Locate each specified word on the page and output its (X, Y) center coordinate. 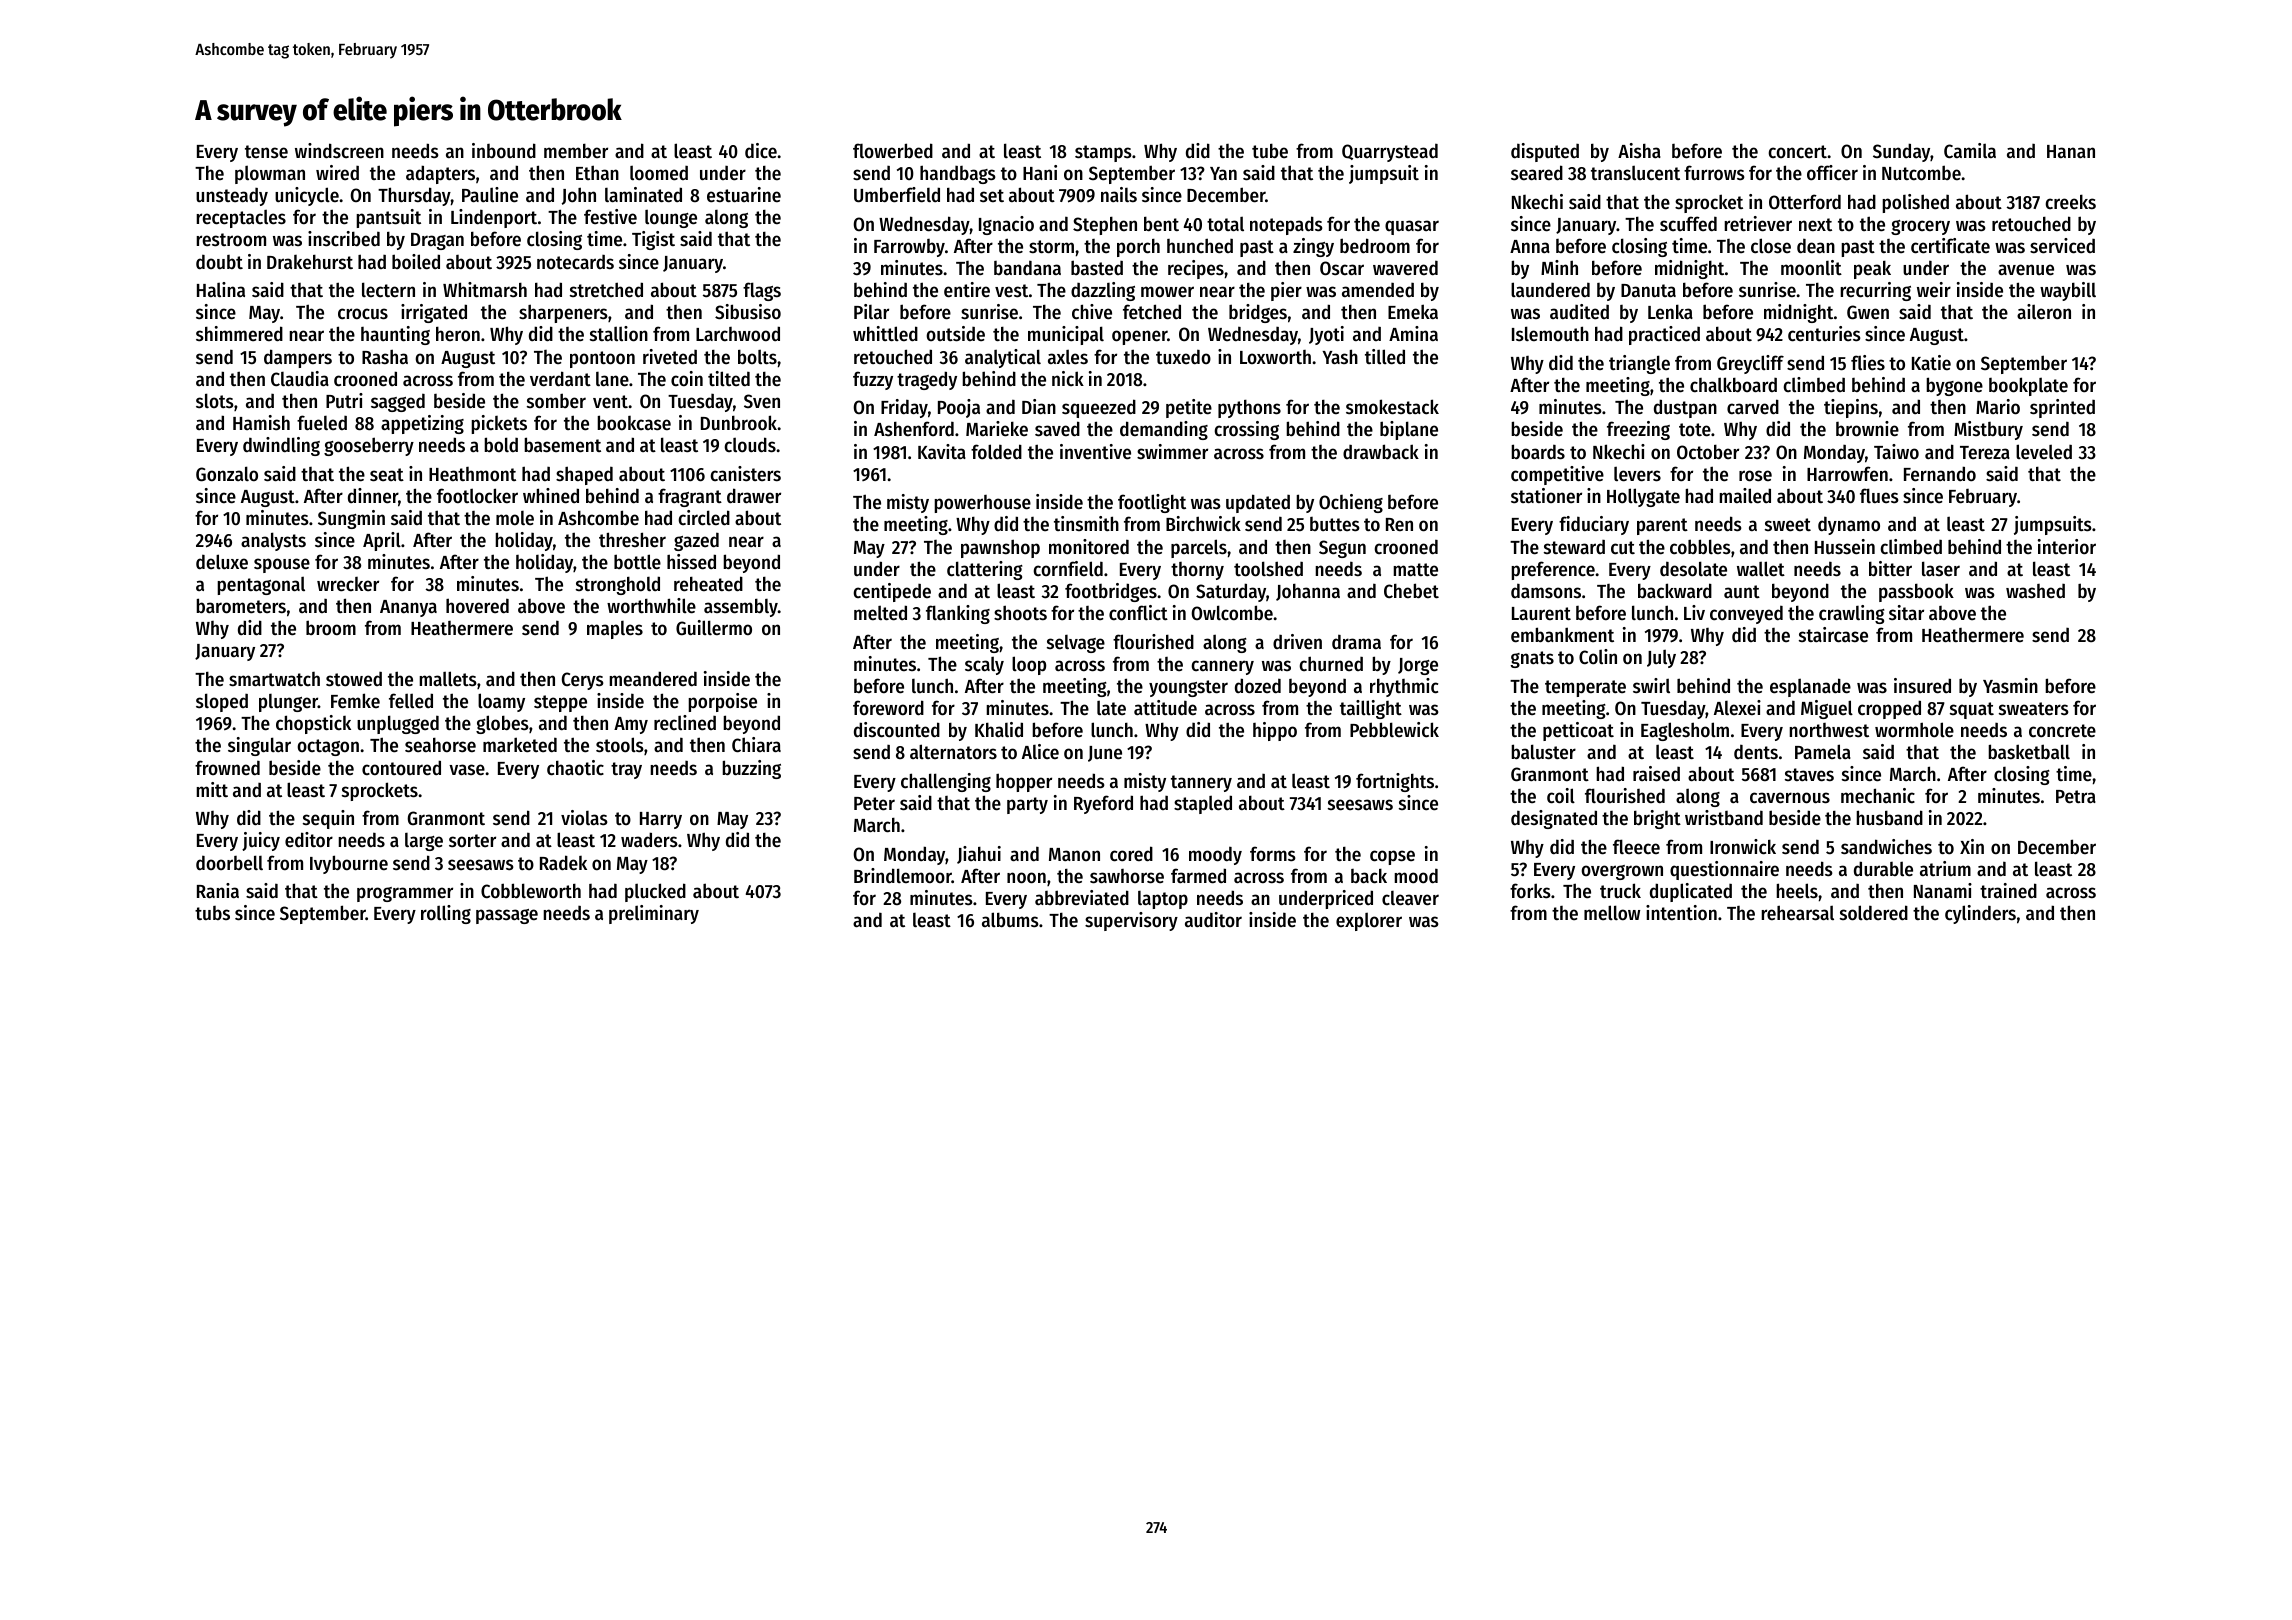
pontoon (602, 359)
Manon (1074, 854)
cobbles (1700, 547)
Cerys (583, 681)
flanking (958, 614)
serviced (2062, 246)
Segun (1342, 549)
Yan (1223, 173)
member (576, 150)
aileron (2044, 312)
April (382, 541)
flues (1879, 496)
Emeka (1413, 311)
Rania (218, 890)
